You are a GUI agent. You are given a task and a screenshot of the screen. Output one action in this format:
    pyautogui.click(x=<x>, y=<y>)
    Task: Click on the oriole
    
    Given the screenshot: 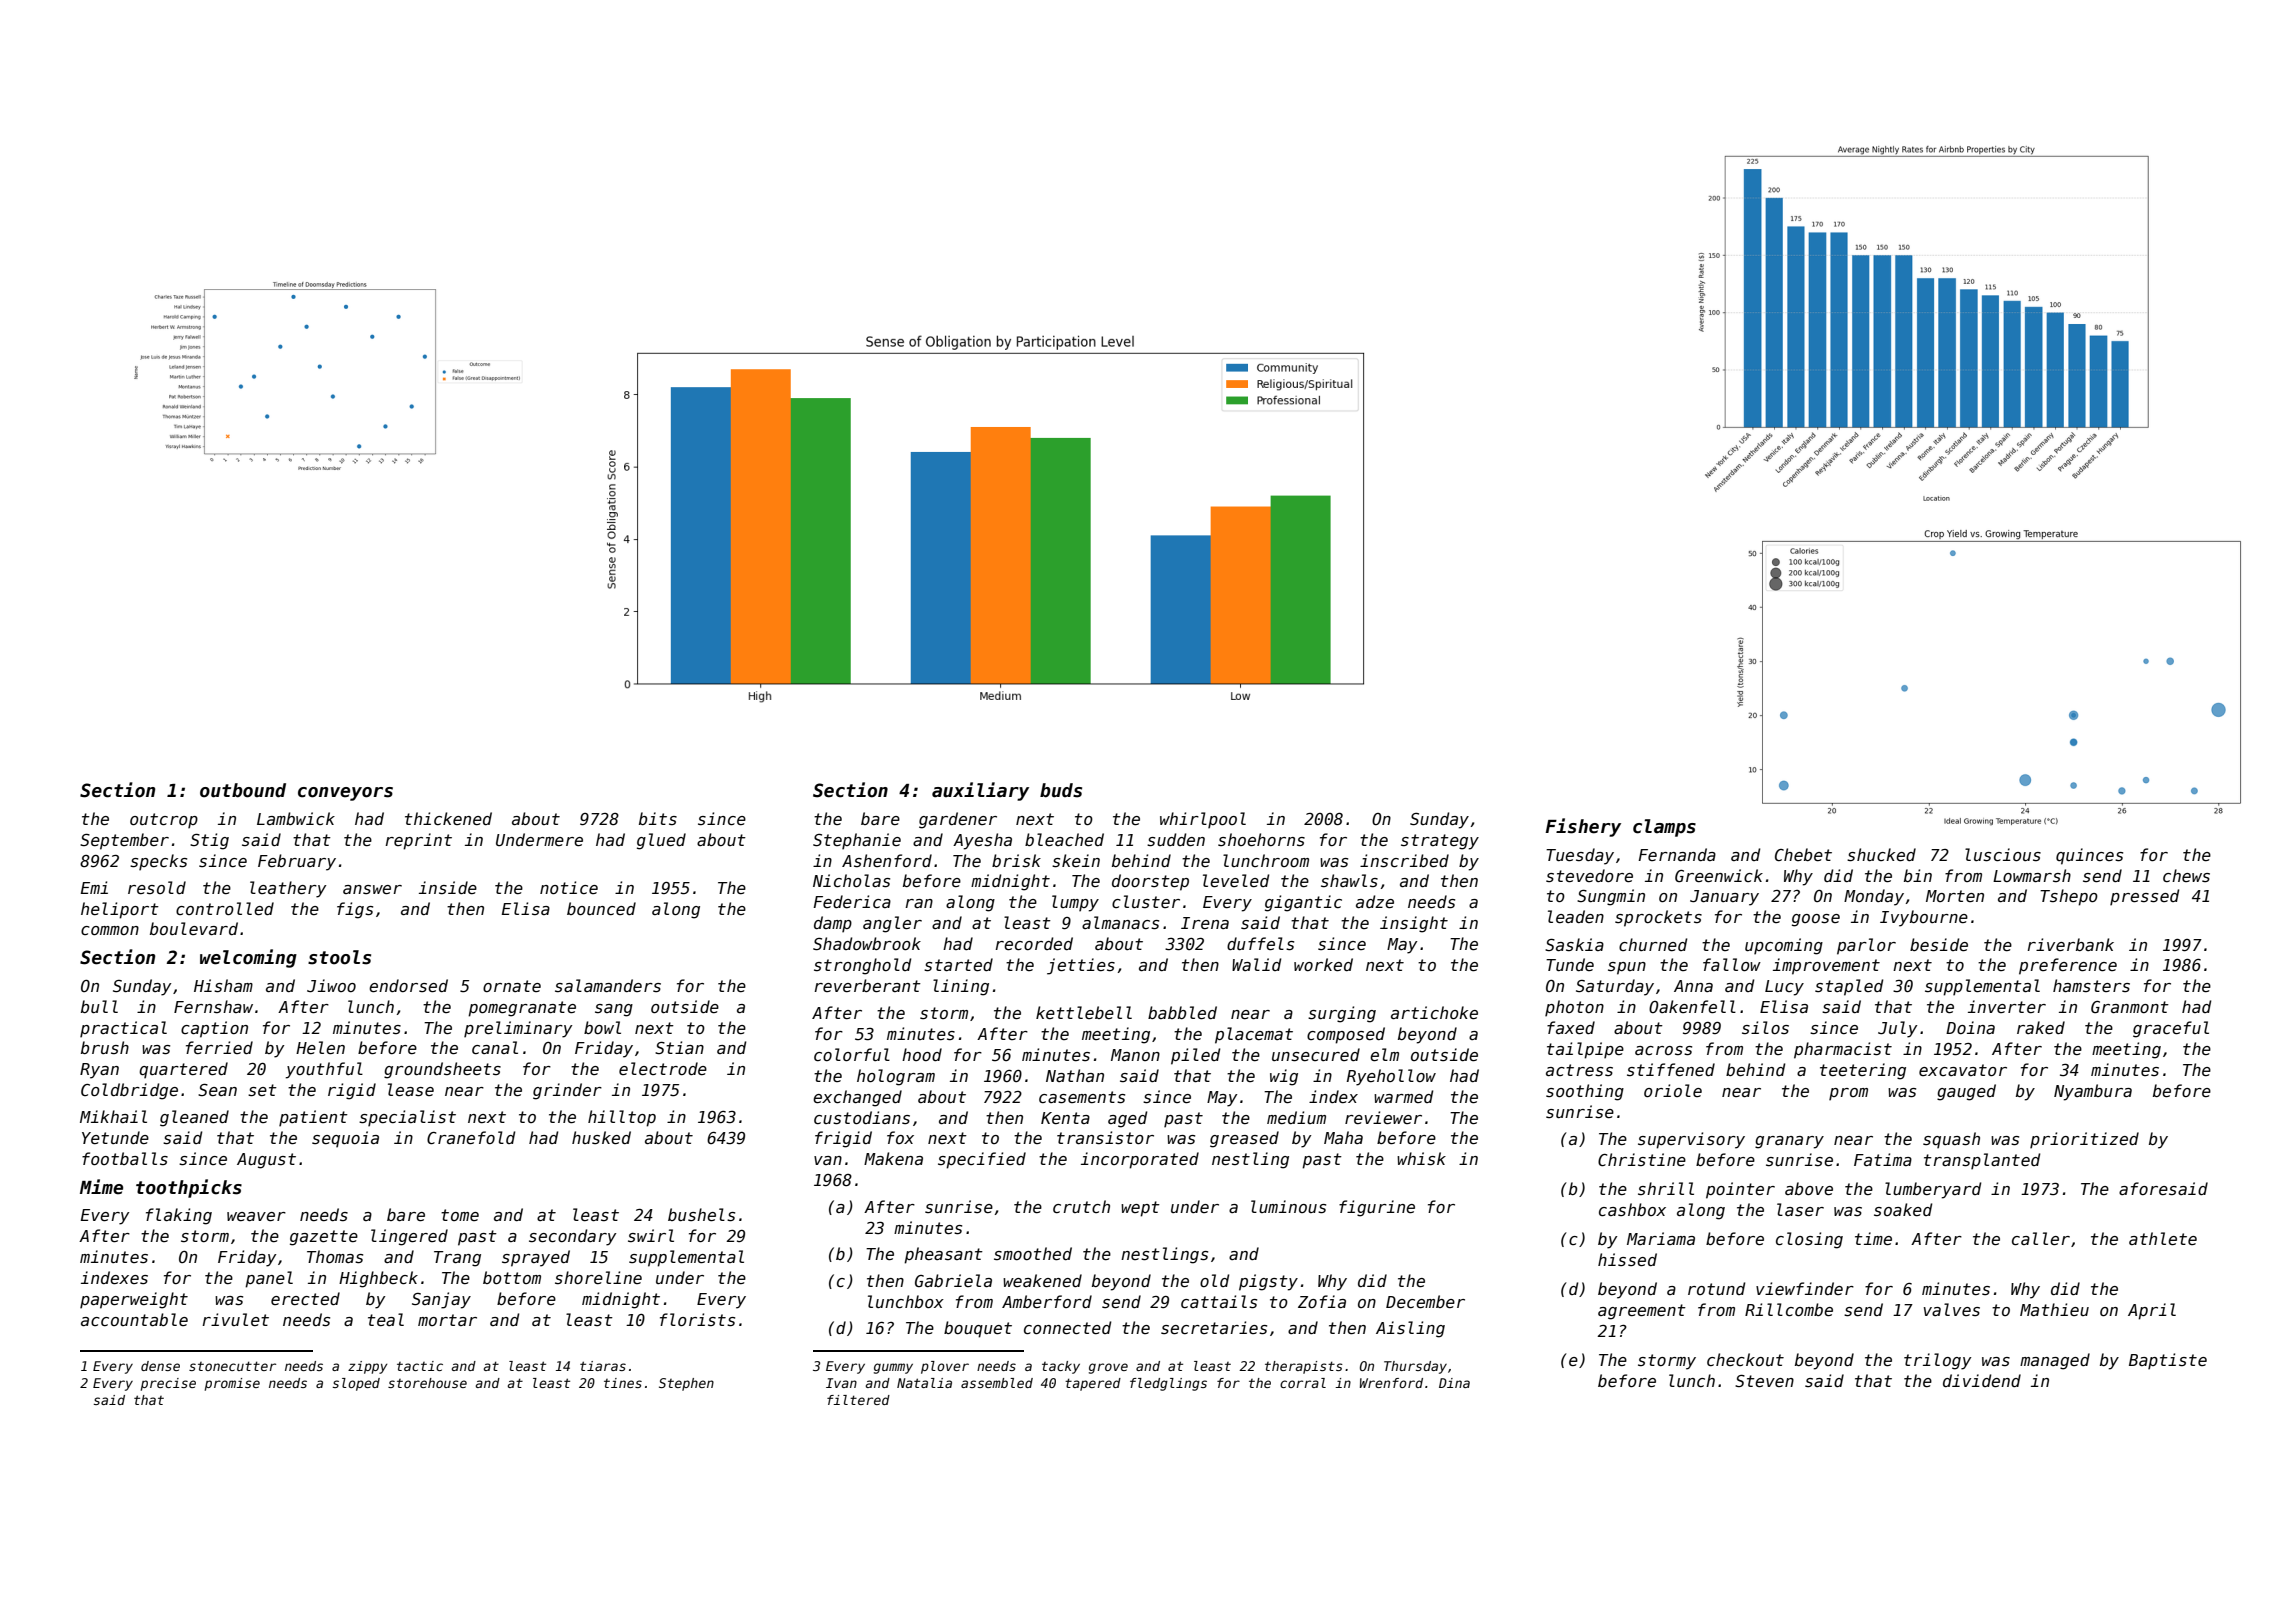 What is the action you would take?
    pyautogui.click(x=1673, y=1090)
